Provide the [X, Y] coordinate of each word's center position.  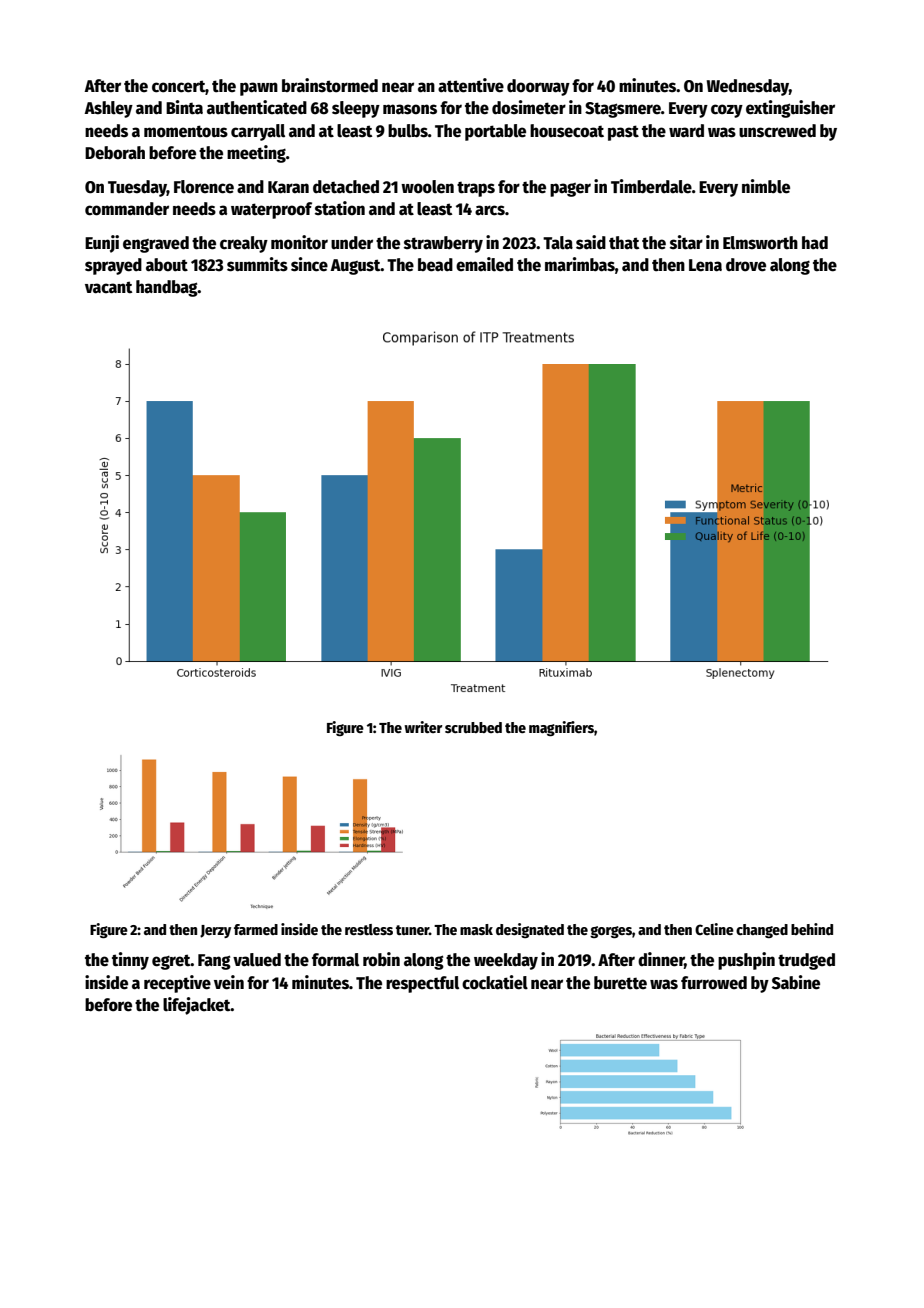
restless [369, 929]
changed [762, 931]
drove [746, 265]
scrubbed [473, 727]
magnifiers [561, 728]
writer [423, 727]
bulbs [408, 131]
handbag [167, 288]
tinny [130, 961]
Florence [204, 187]
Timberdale [651, 186]
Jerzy [215, 931]
